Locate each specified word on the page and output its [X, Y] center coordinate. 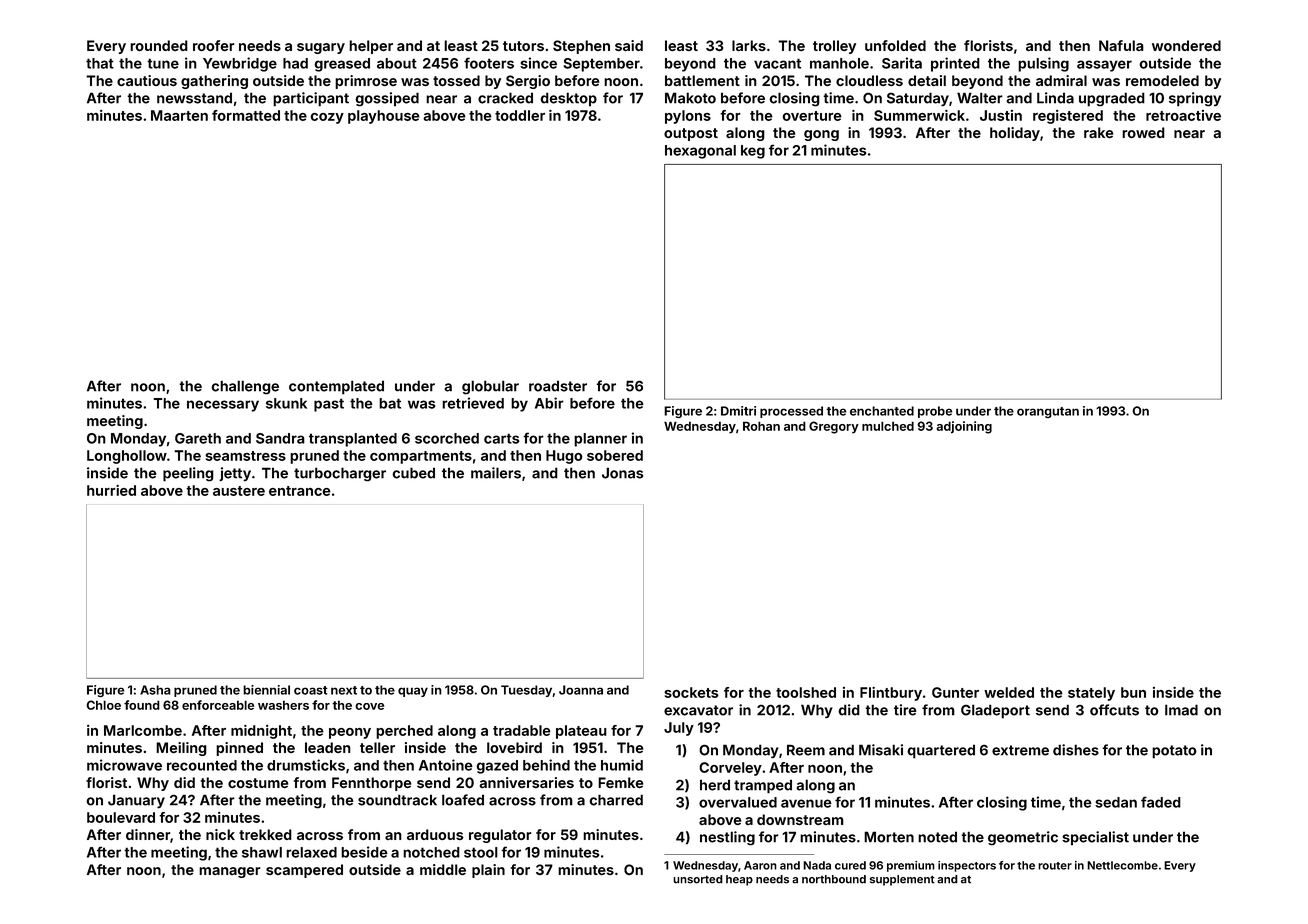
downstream [800, 819]
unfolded [895, 45]
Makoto [690, 98]
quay [413, 692]
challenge [245, 387]
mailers [496, 473]
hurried [111, 490]
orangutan [1048, 412]
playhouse [384, 117]
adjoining [964, 427]
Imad [1181, 710]
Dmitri [738, 411]
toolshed [806, 692]
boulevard [121, 817]
